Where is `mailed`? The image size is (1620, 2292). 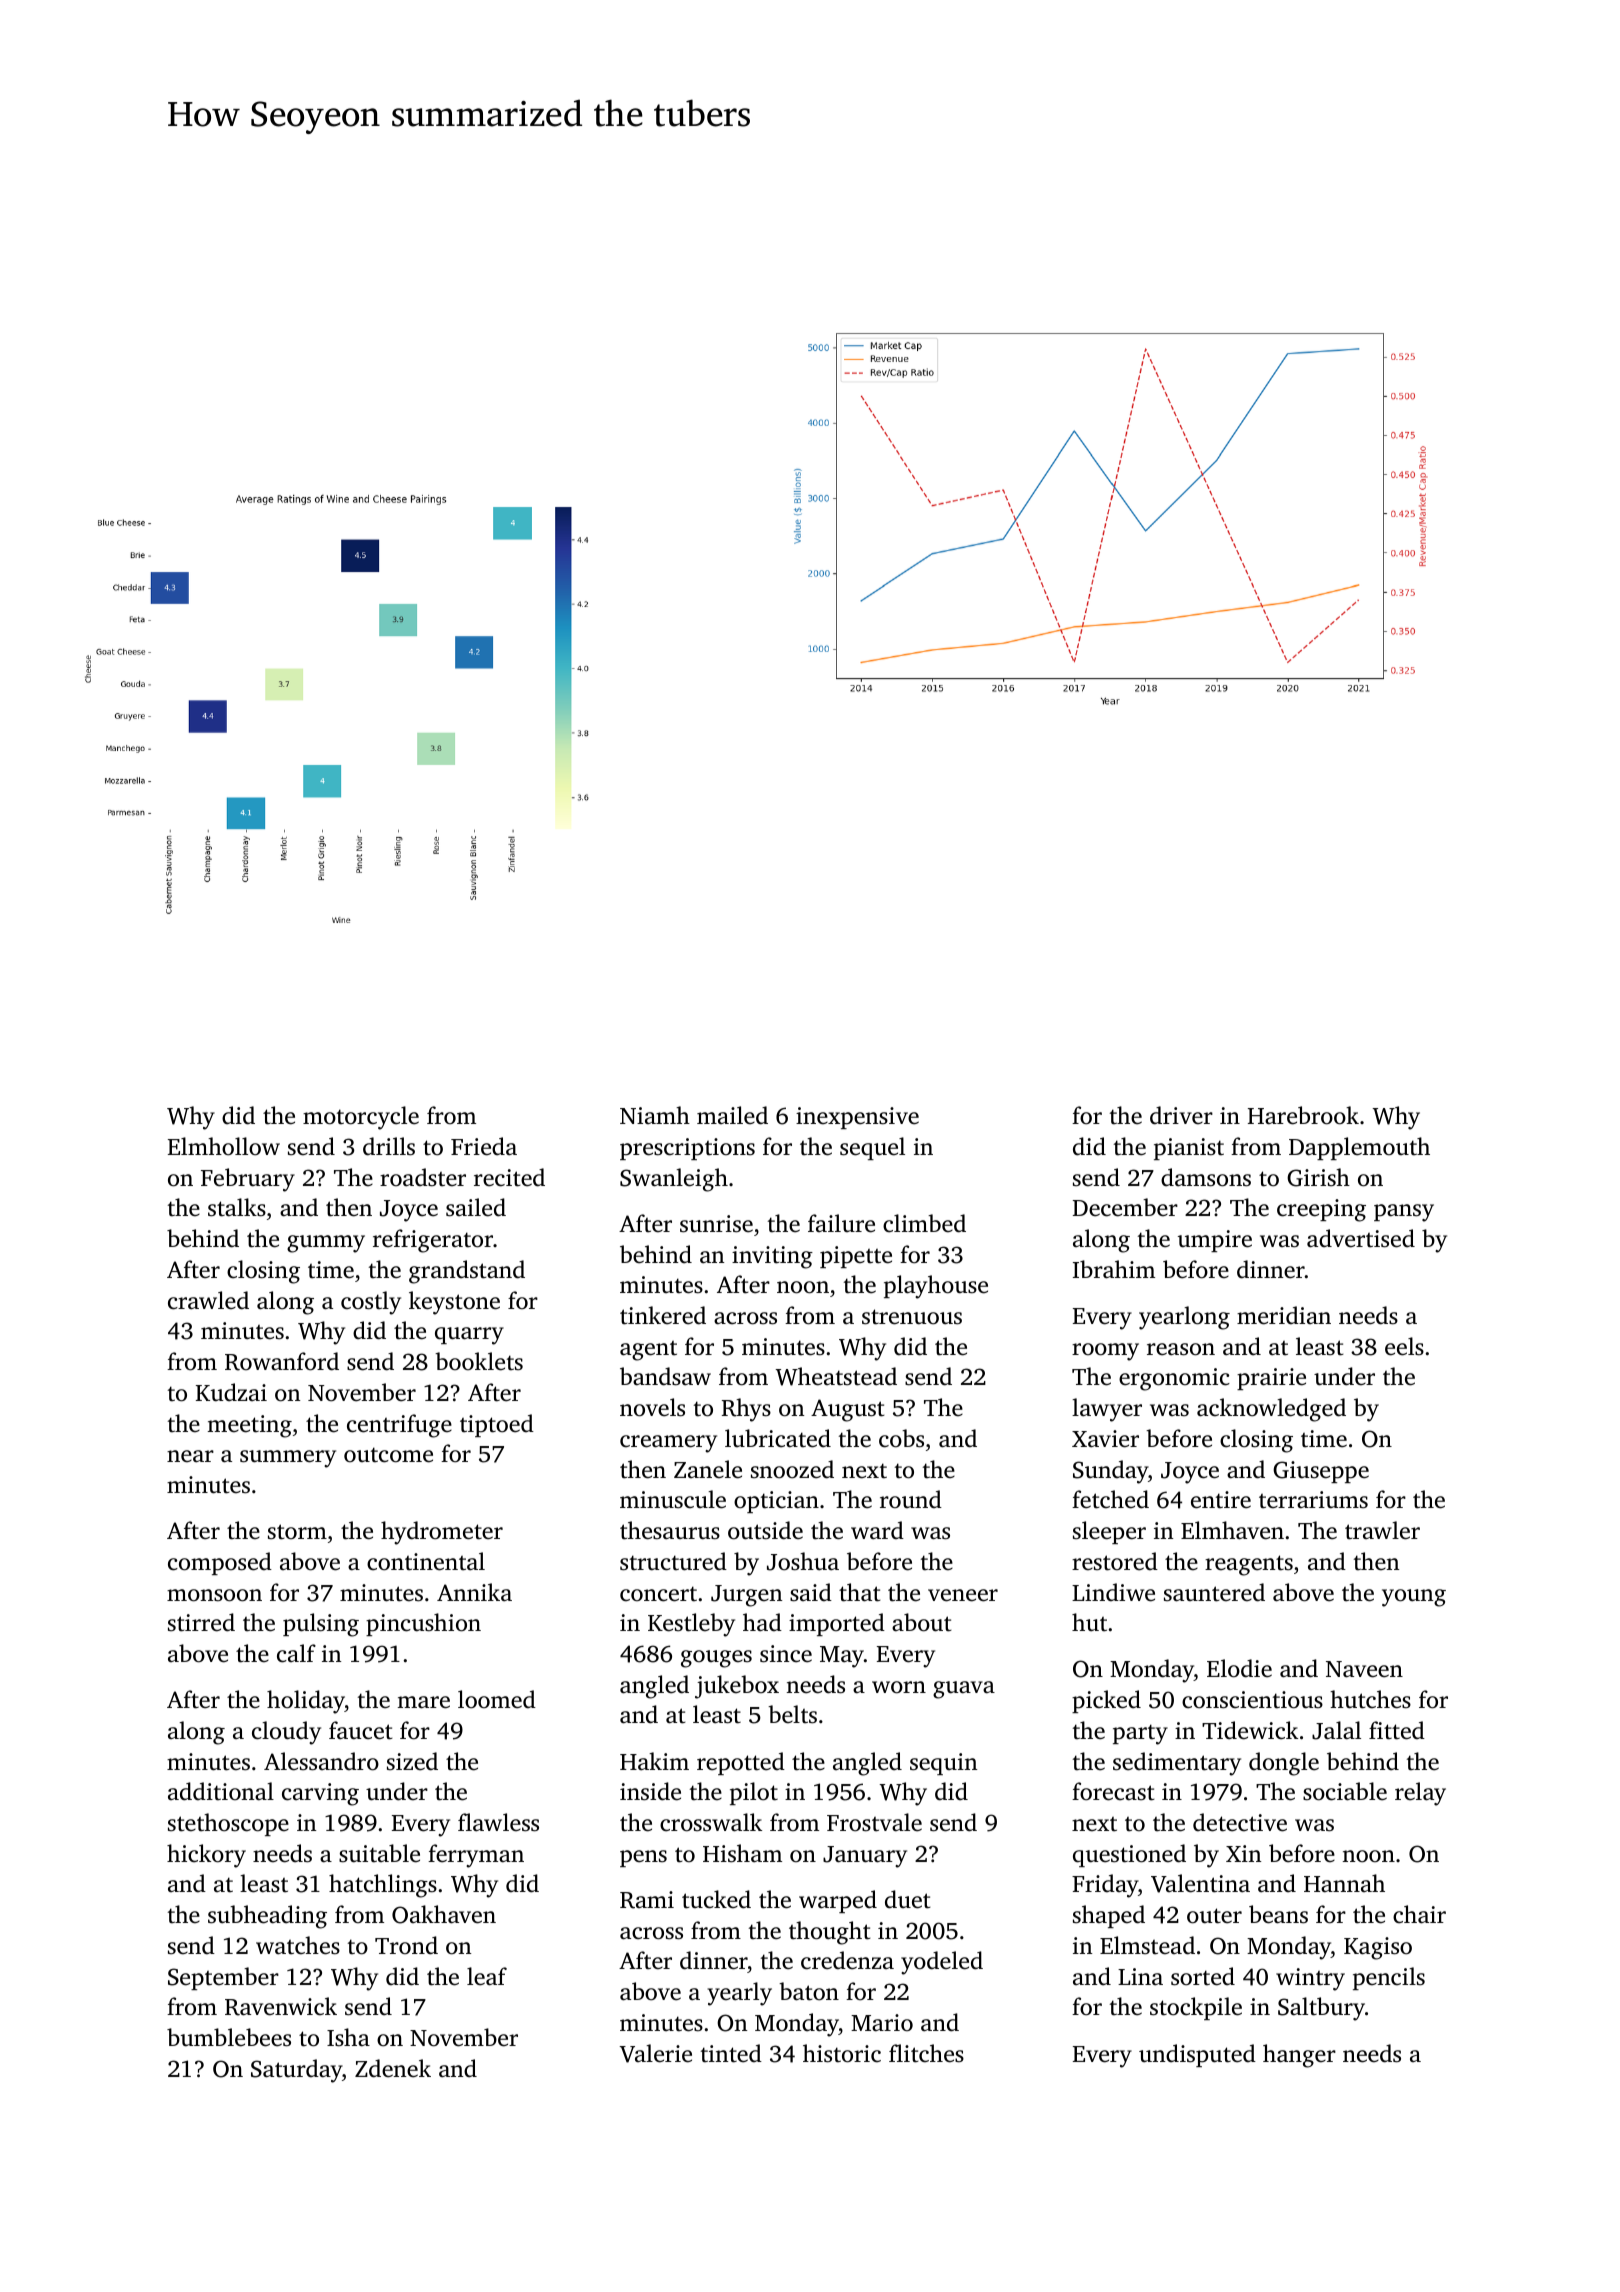 mailed is located at coordinates (732, 1115).
